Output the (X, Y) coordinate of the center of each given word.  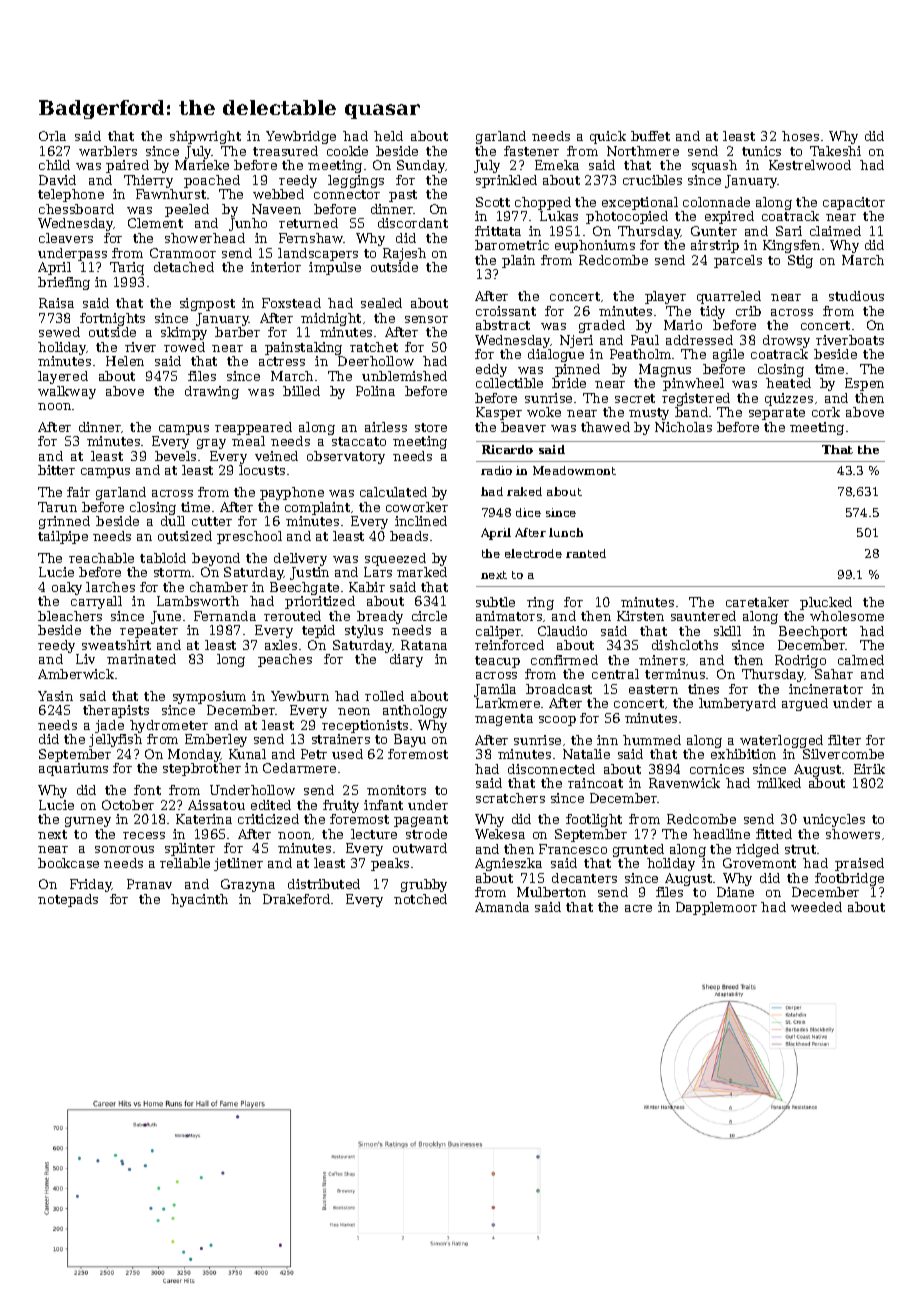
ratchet (374, 347)
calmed (861, 660)
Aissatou (216, 805)
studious (856, 296)
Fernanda (225, 616)
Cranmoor (183, 253)
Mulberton (551, 892)
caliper (499, 632)
